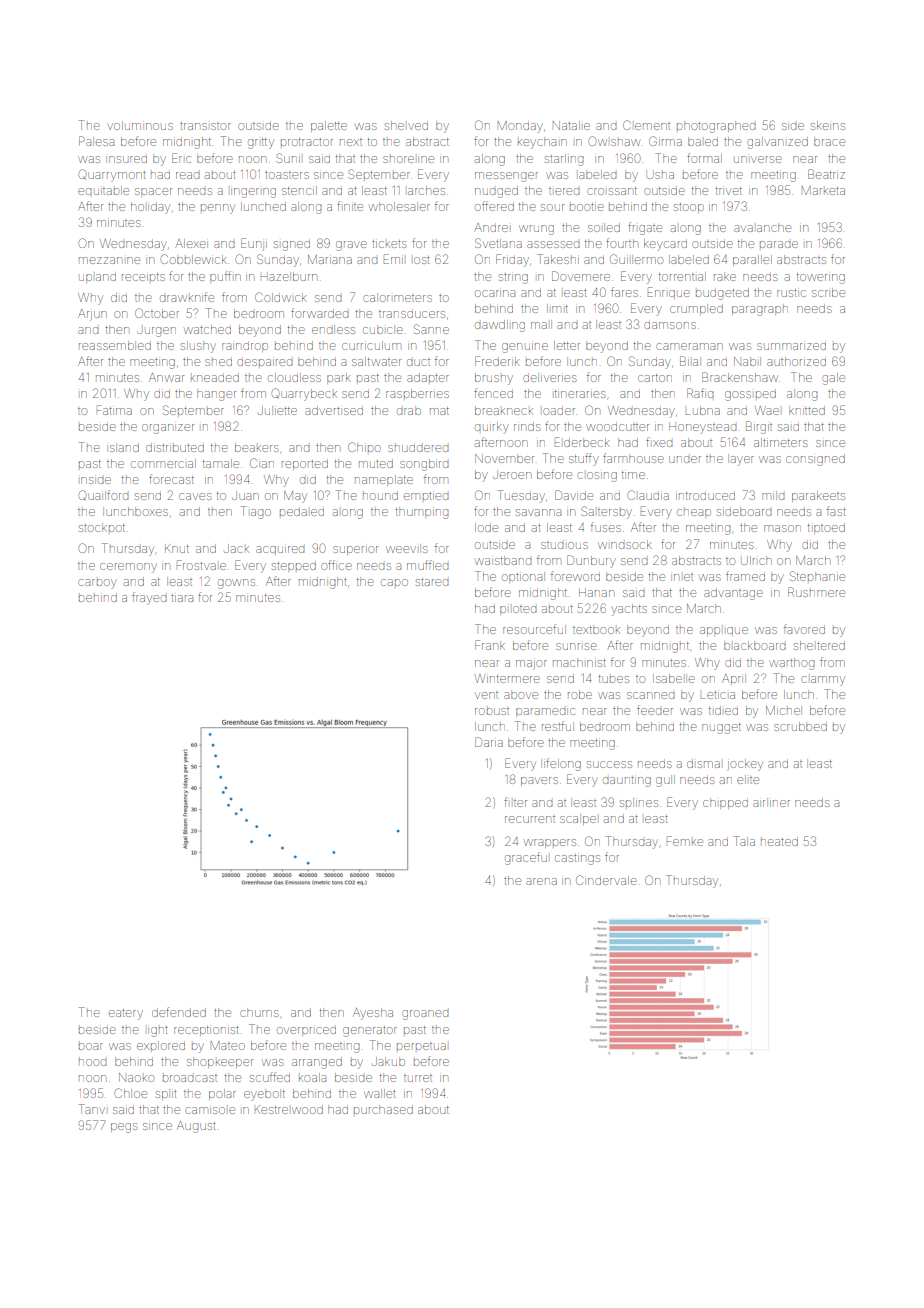 This document has height=1308, width=924. Describe the element at coordinates (703, 410) in the document. I see `Lubna` at that location.
